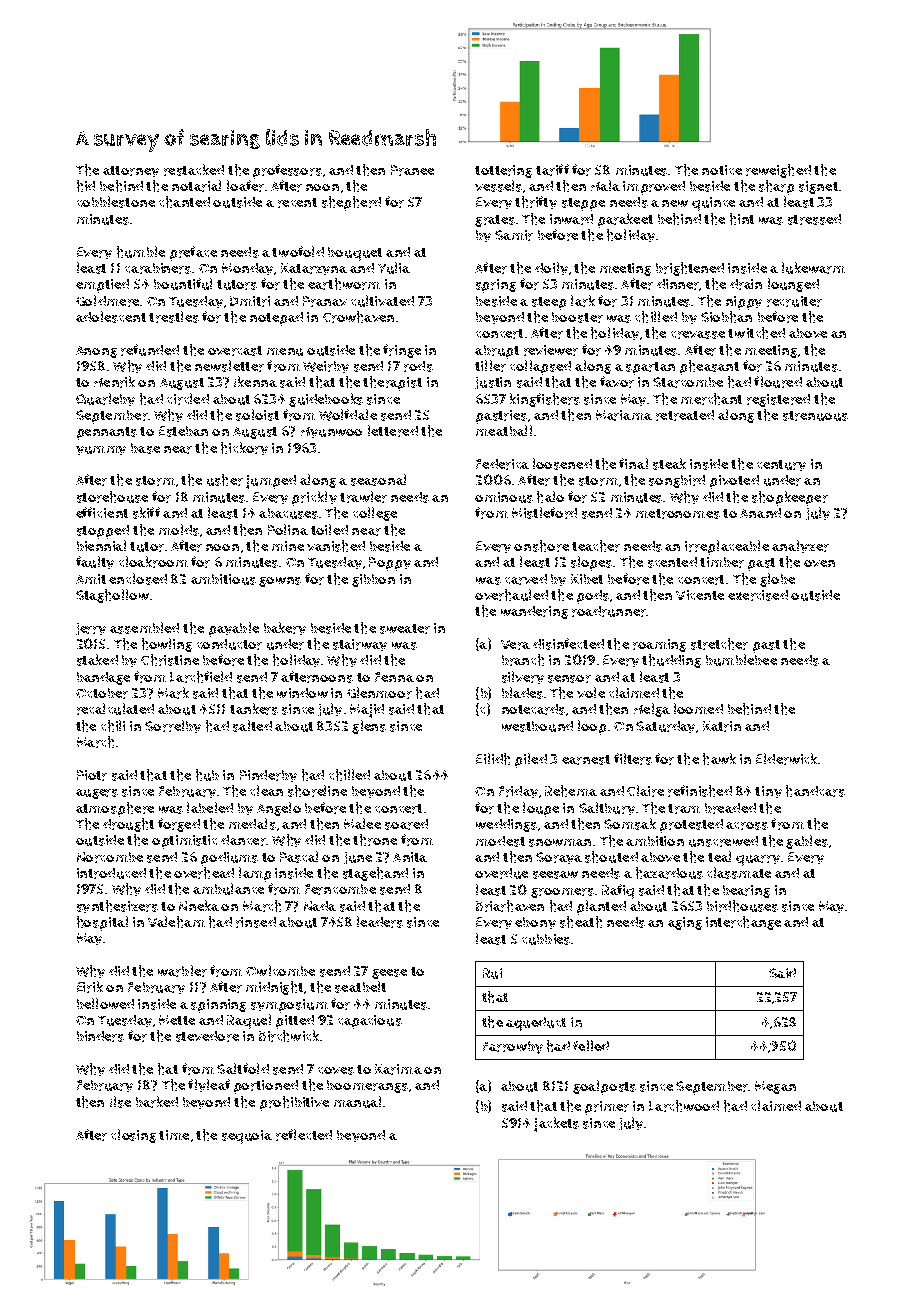  Describe the element at coordinates (746, 284) in the document. I see `drain` at that location.
